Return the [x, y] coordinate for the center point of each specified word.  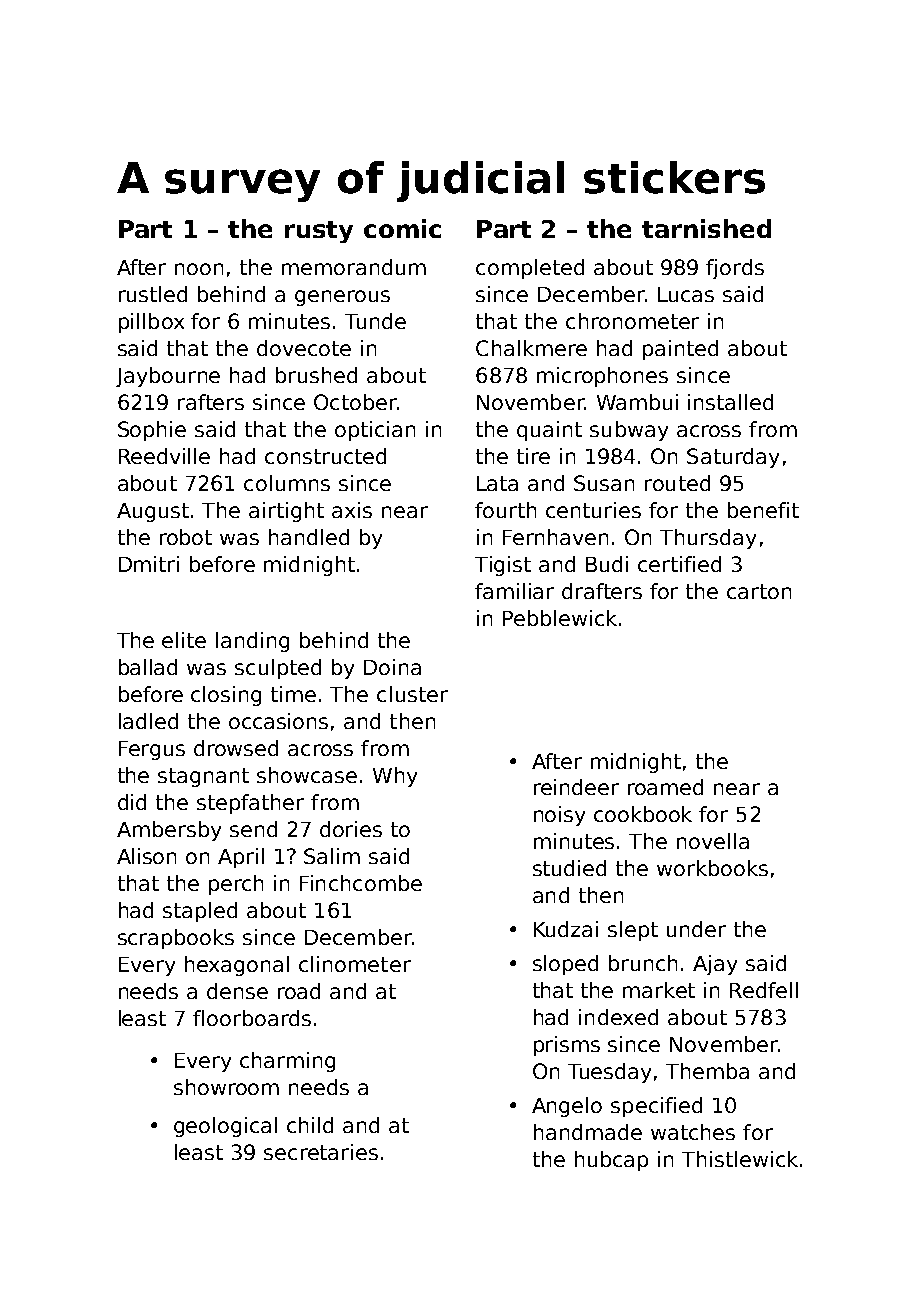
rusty [319, 232]
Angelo [567, 1107]
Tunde [375, 321]
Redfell [764, 990]
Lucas [686, 294]
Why [395, 777]
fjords [735, 269]
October [355, 402]
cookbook [643, 814]
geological [225, 1127]
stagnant [203, 777]
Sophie [152, 431]
